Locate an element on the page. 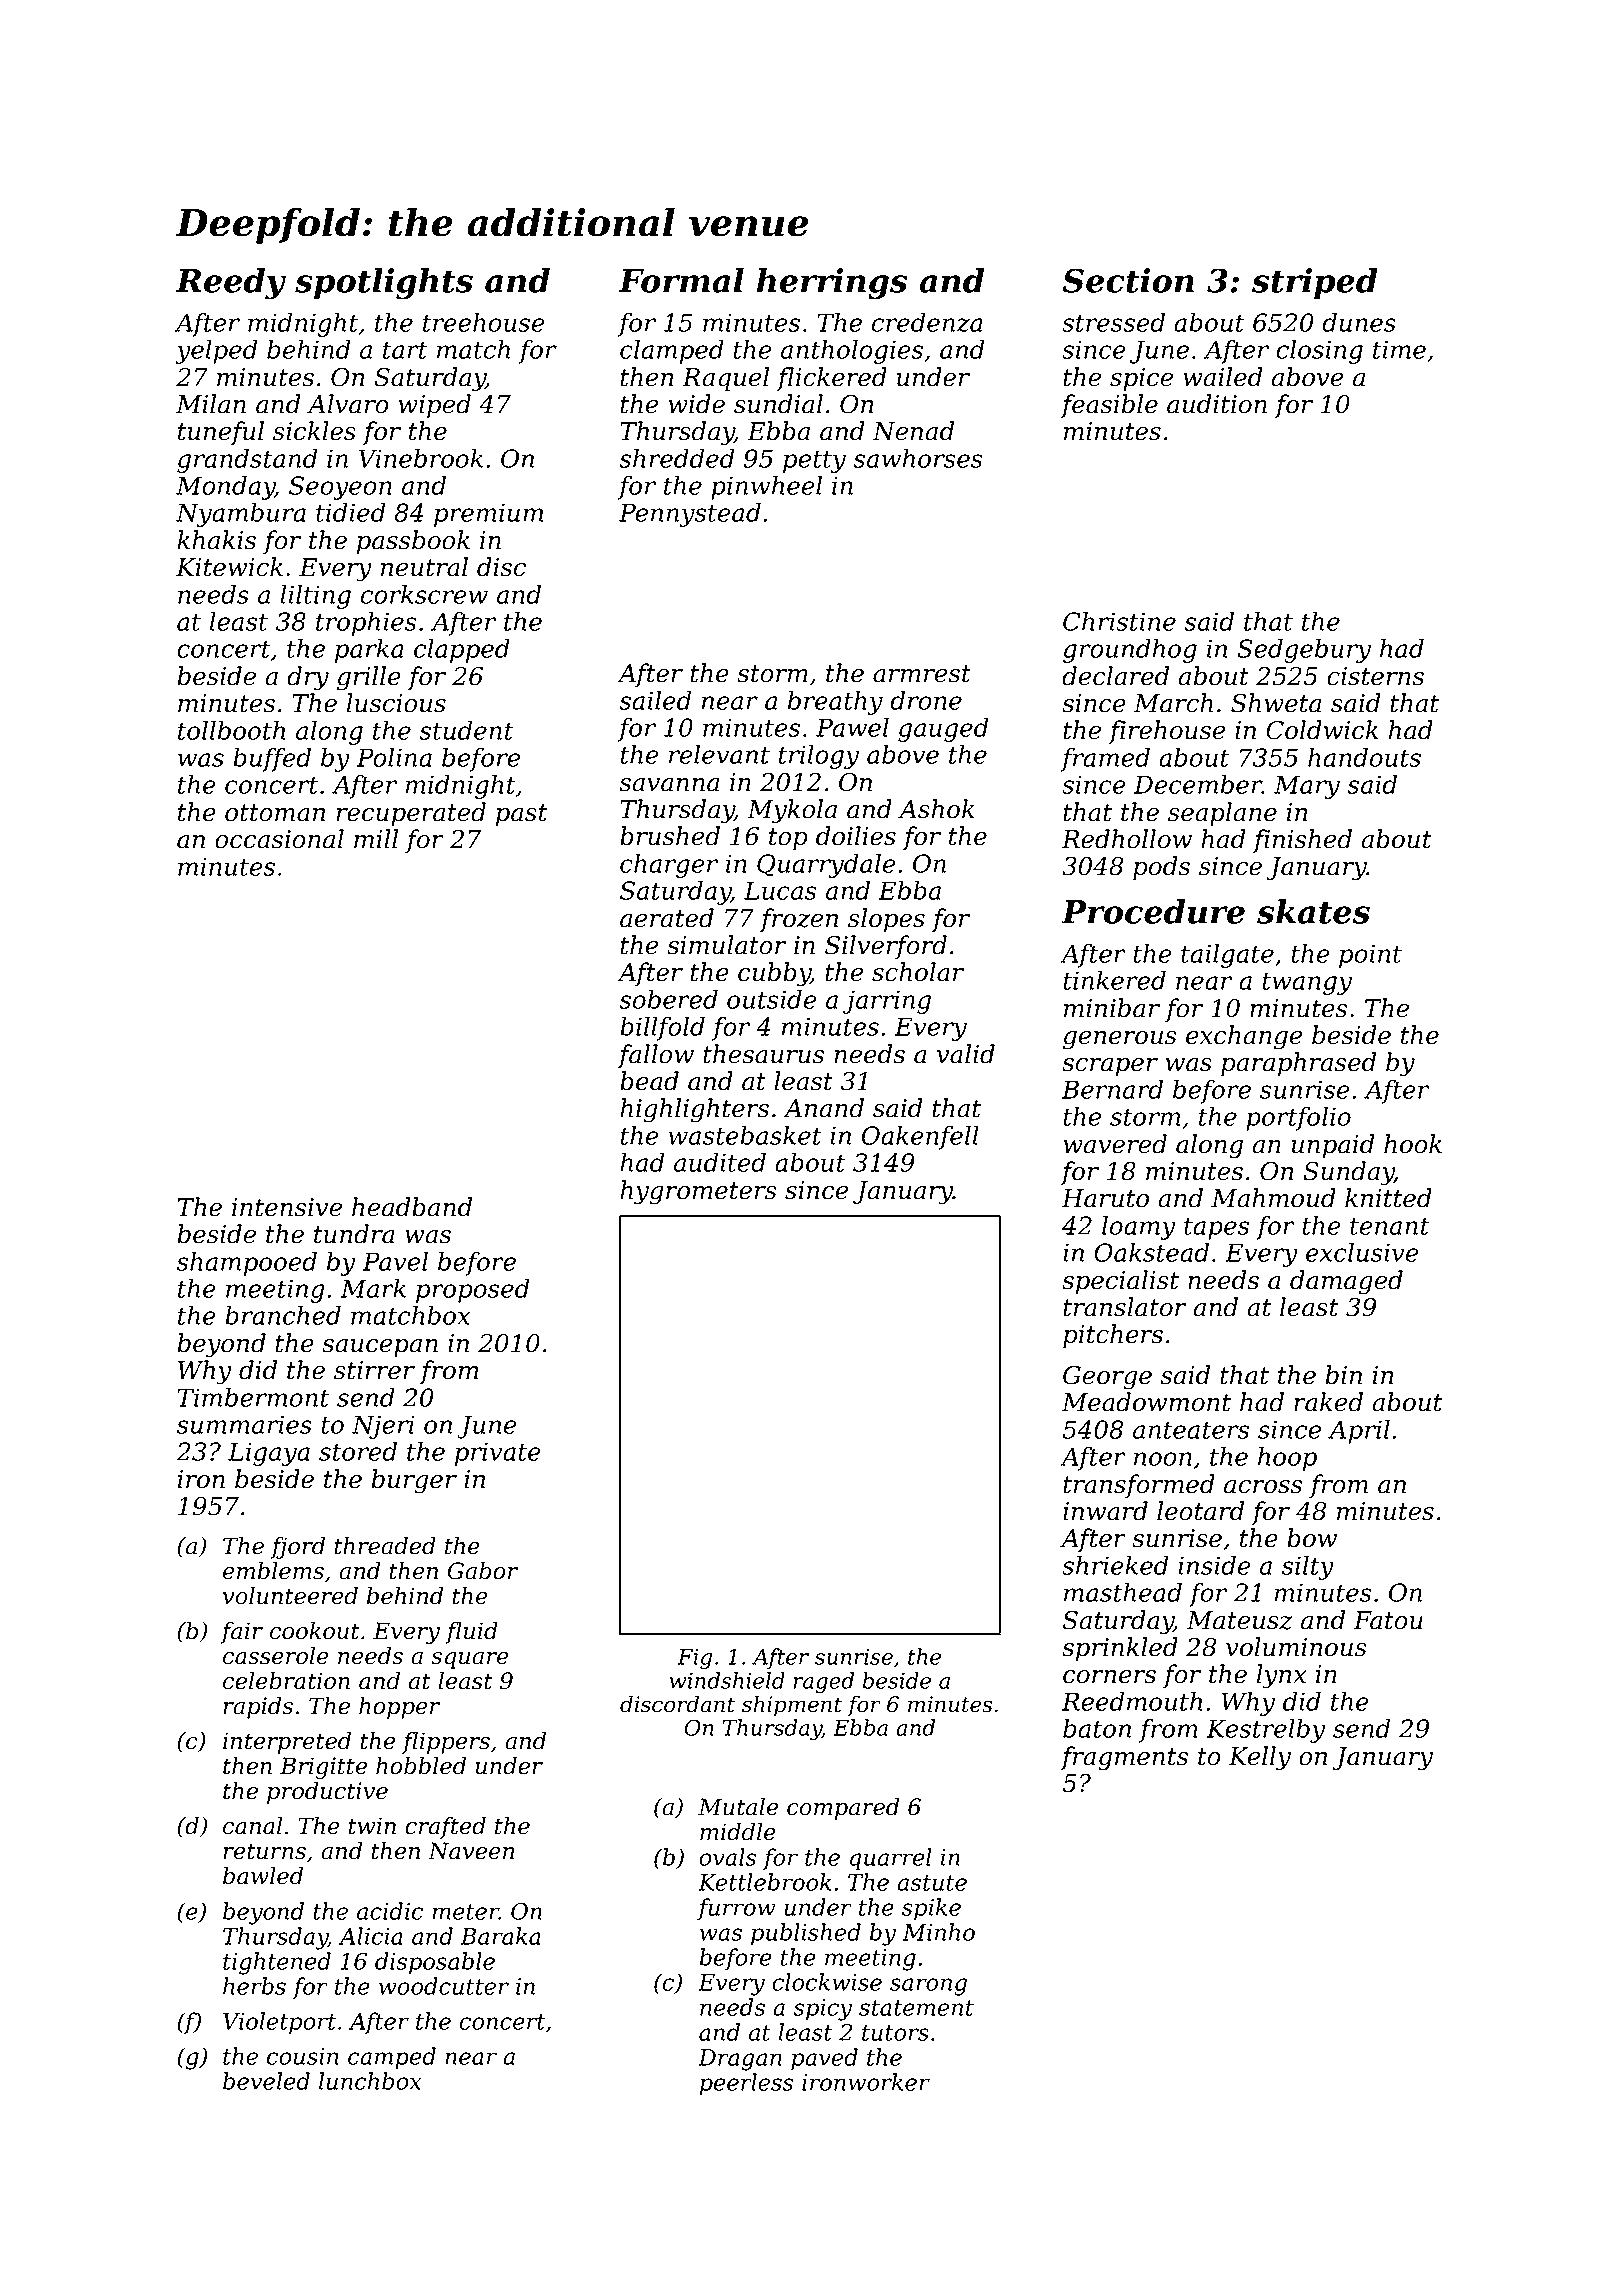 Image resolution: width=1620 pixels, height=2292 pixels. beveled is located at coordinates (266, 2081).
